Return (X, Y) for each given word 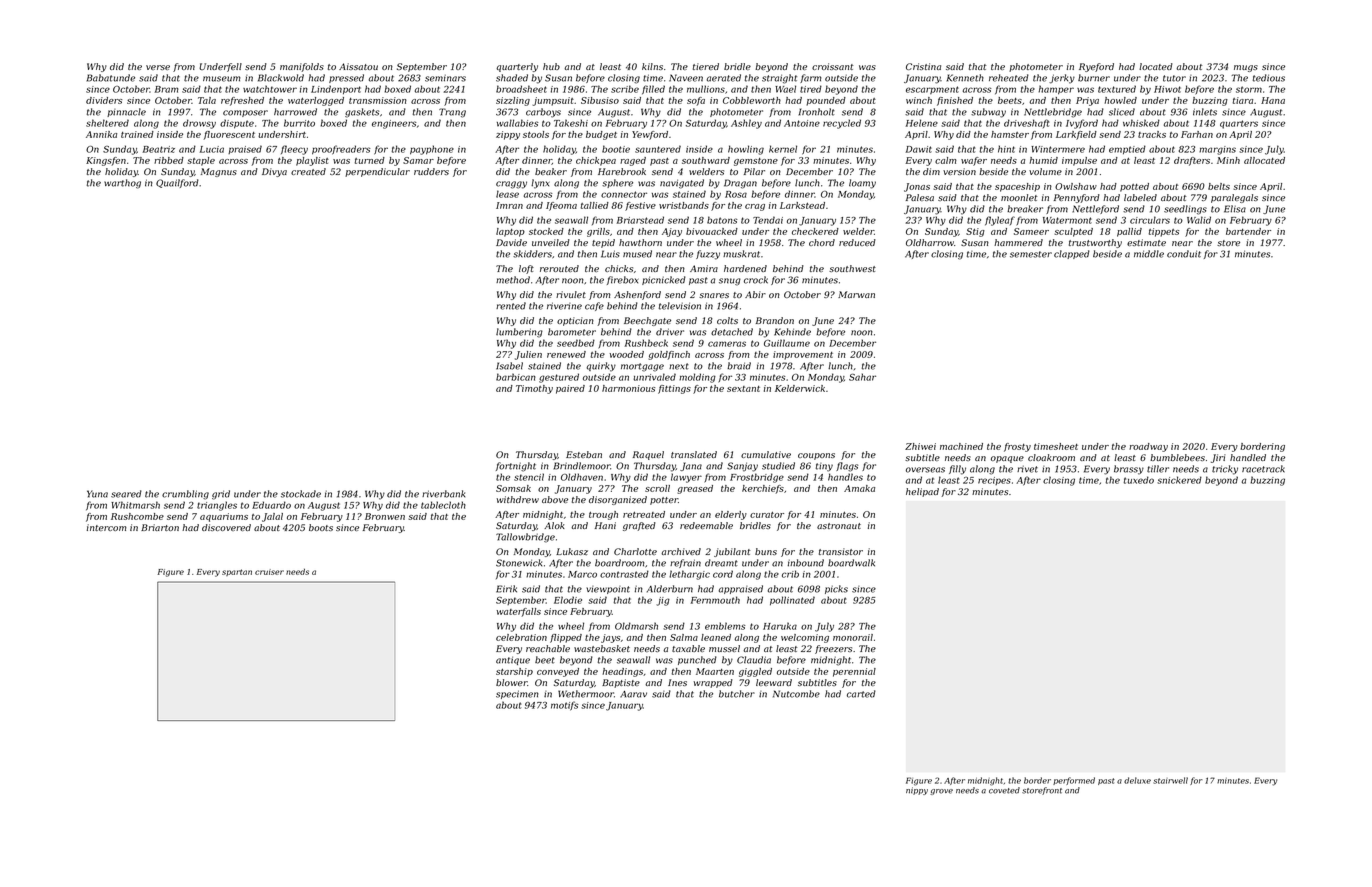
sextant (743, 389)
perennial (854, 672)
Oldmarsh (636, 626)
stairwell (1170, 780)
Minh (1228, 160)
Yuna (97, 494)
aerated (724, 78)
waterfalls (519, 612)
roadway (1148, 447)
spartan (237, 572)
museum (222, 79)
